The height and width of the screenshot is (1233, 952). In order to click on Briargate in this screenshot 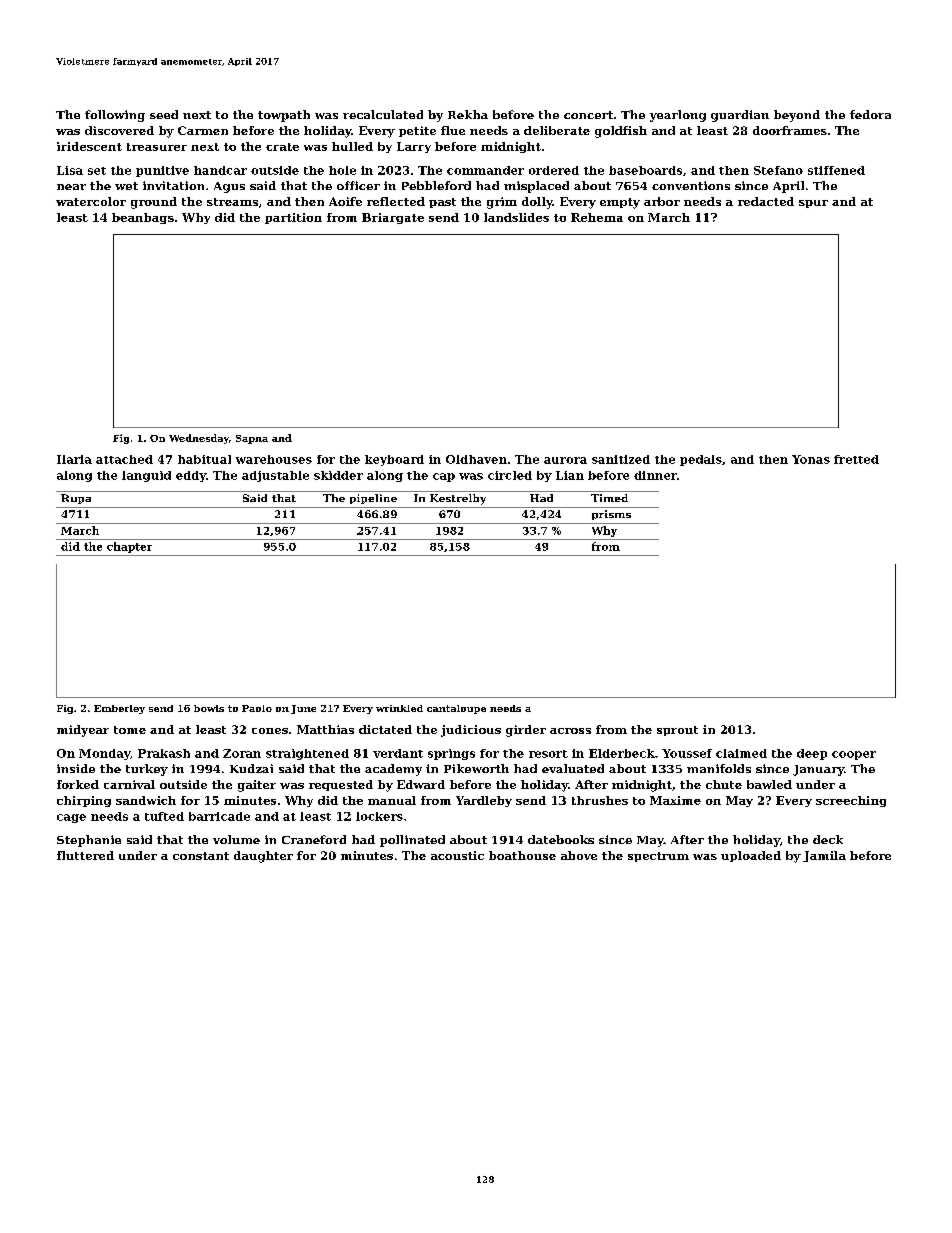, I will do `click(393, 218)`.
